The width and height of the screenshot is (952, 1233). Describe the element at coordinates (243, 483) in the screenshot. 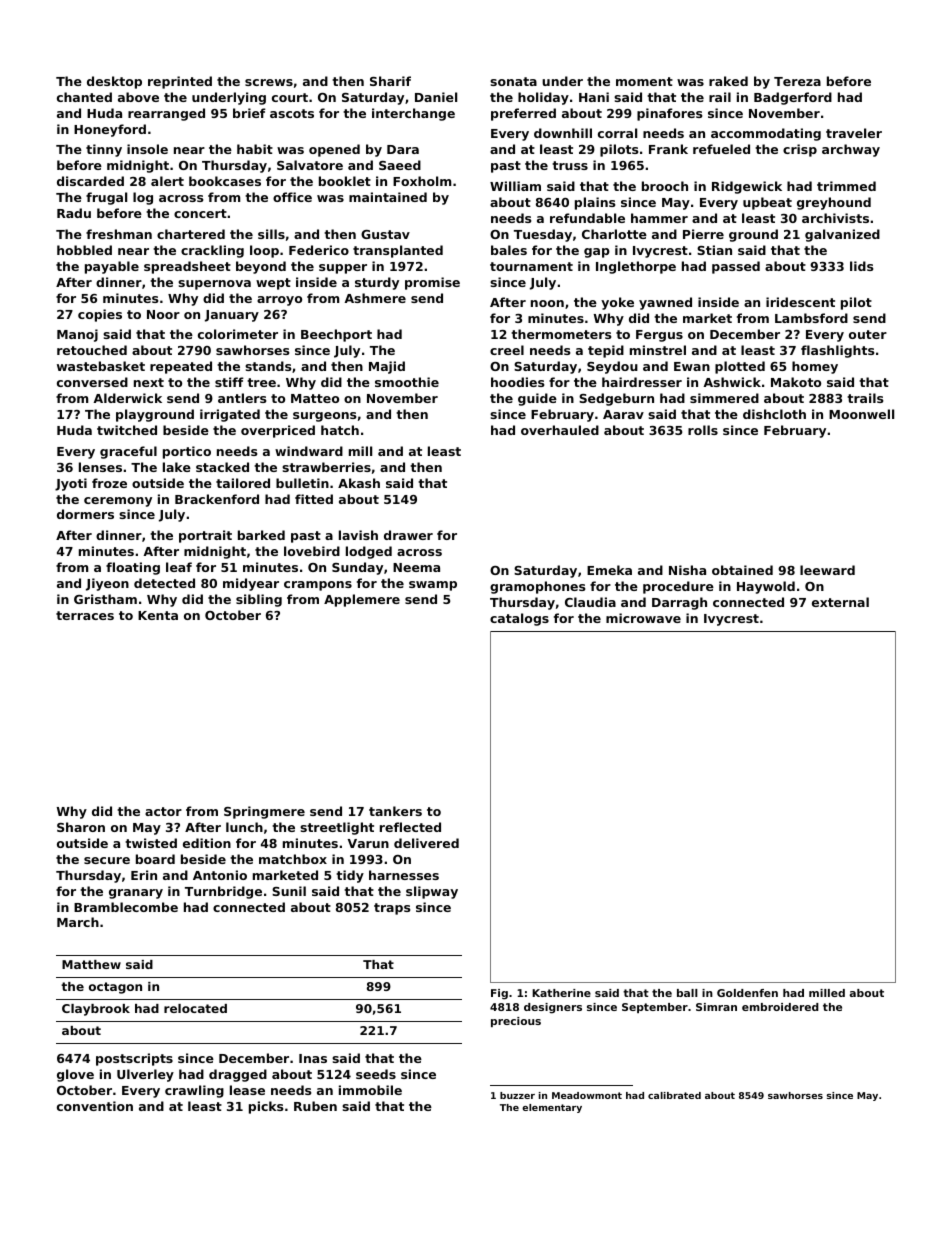

I see `tailored` at that location.
